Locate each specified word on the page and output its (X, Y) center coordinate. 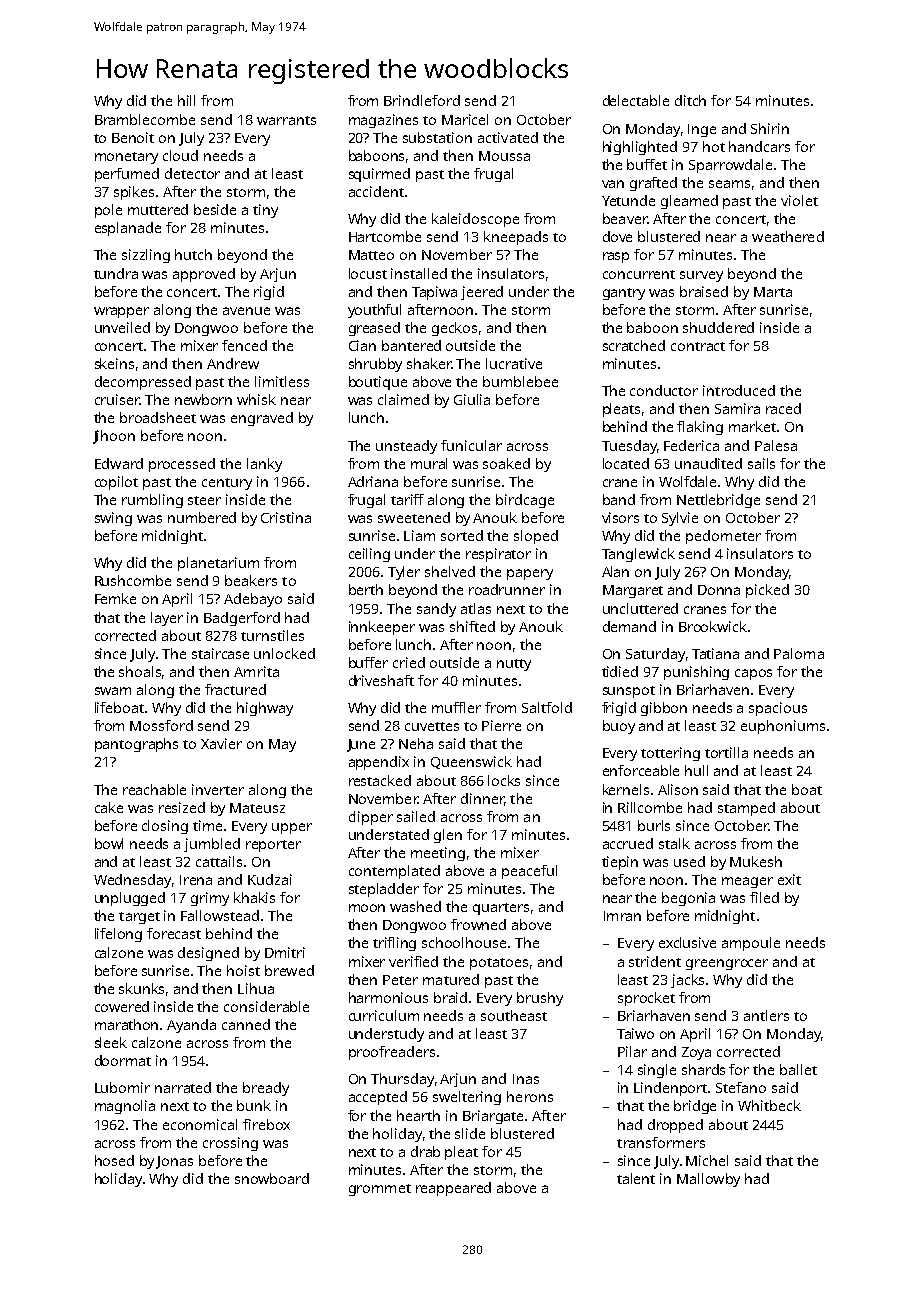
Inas (526, 1079)
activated (508, 137)
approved (204, 275)
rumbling (152, 501)
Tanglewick (638, 555)
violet (799, 200)
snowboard (272, 1178)
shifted (472, 626)
